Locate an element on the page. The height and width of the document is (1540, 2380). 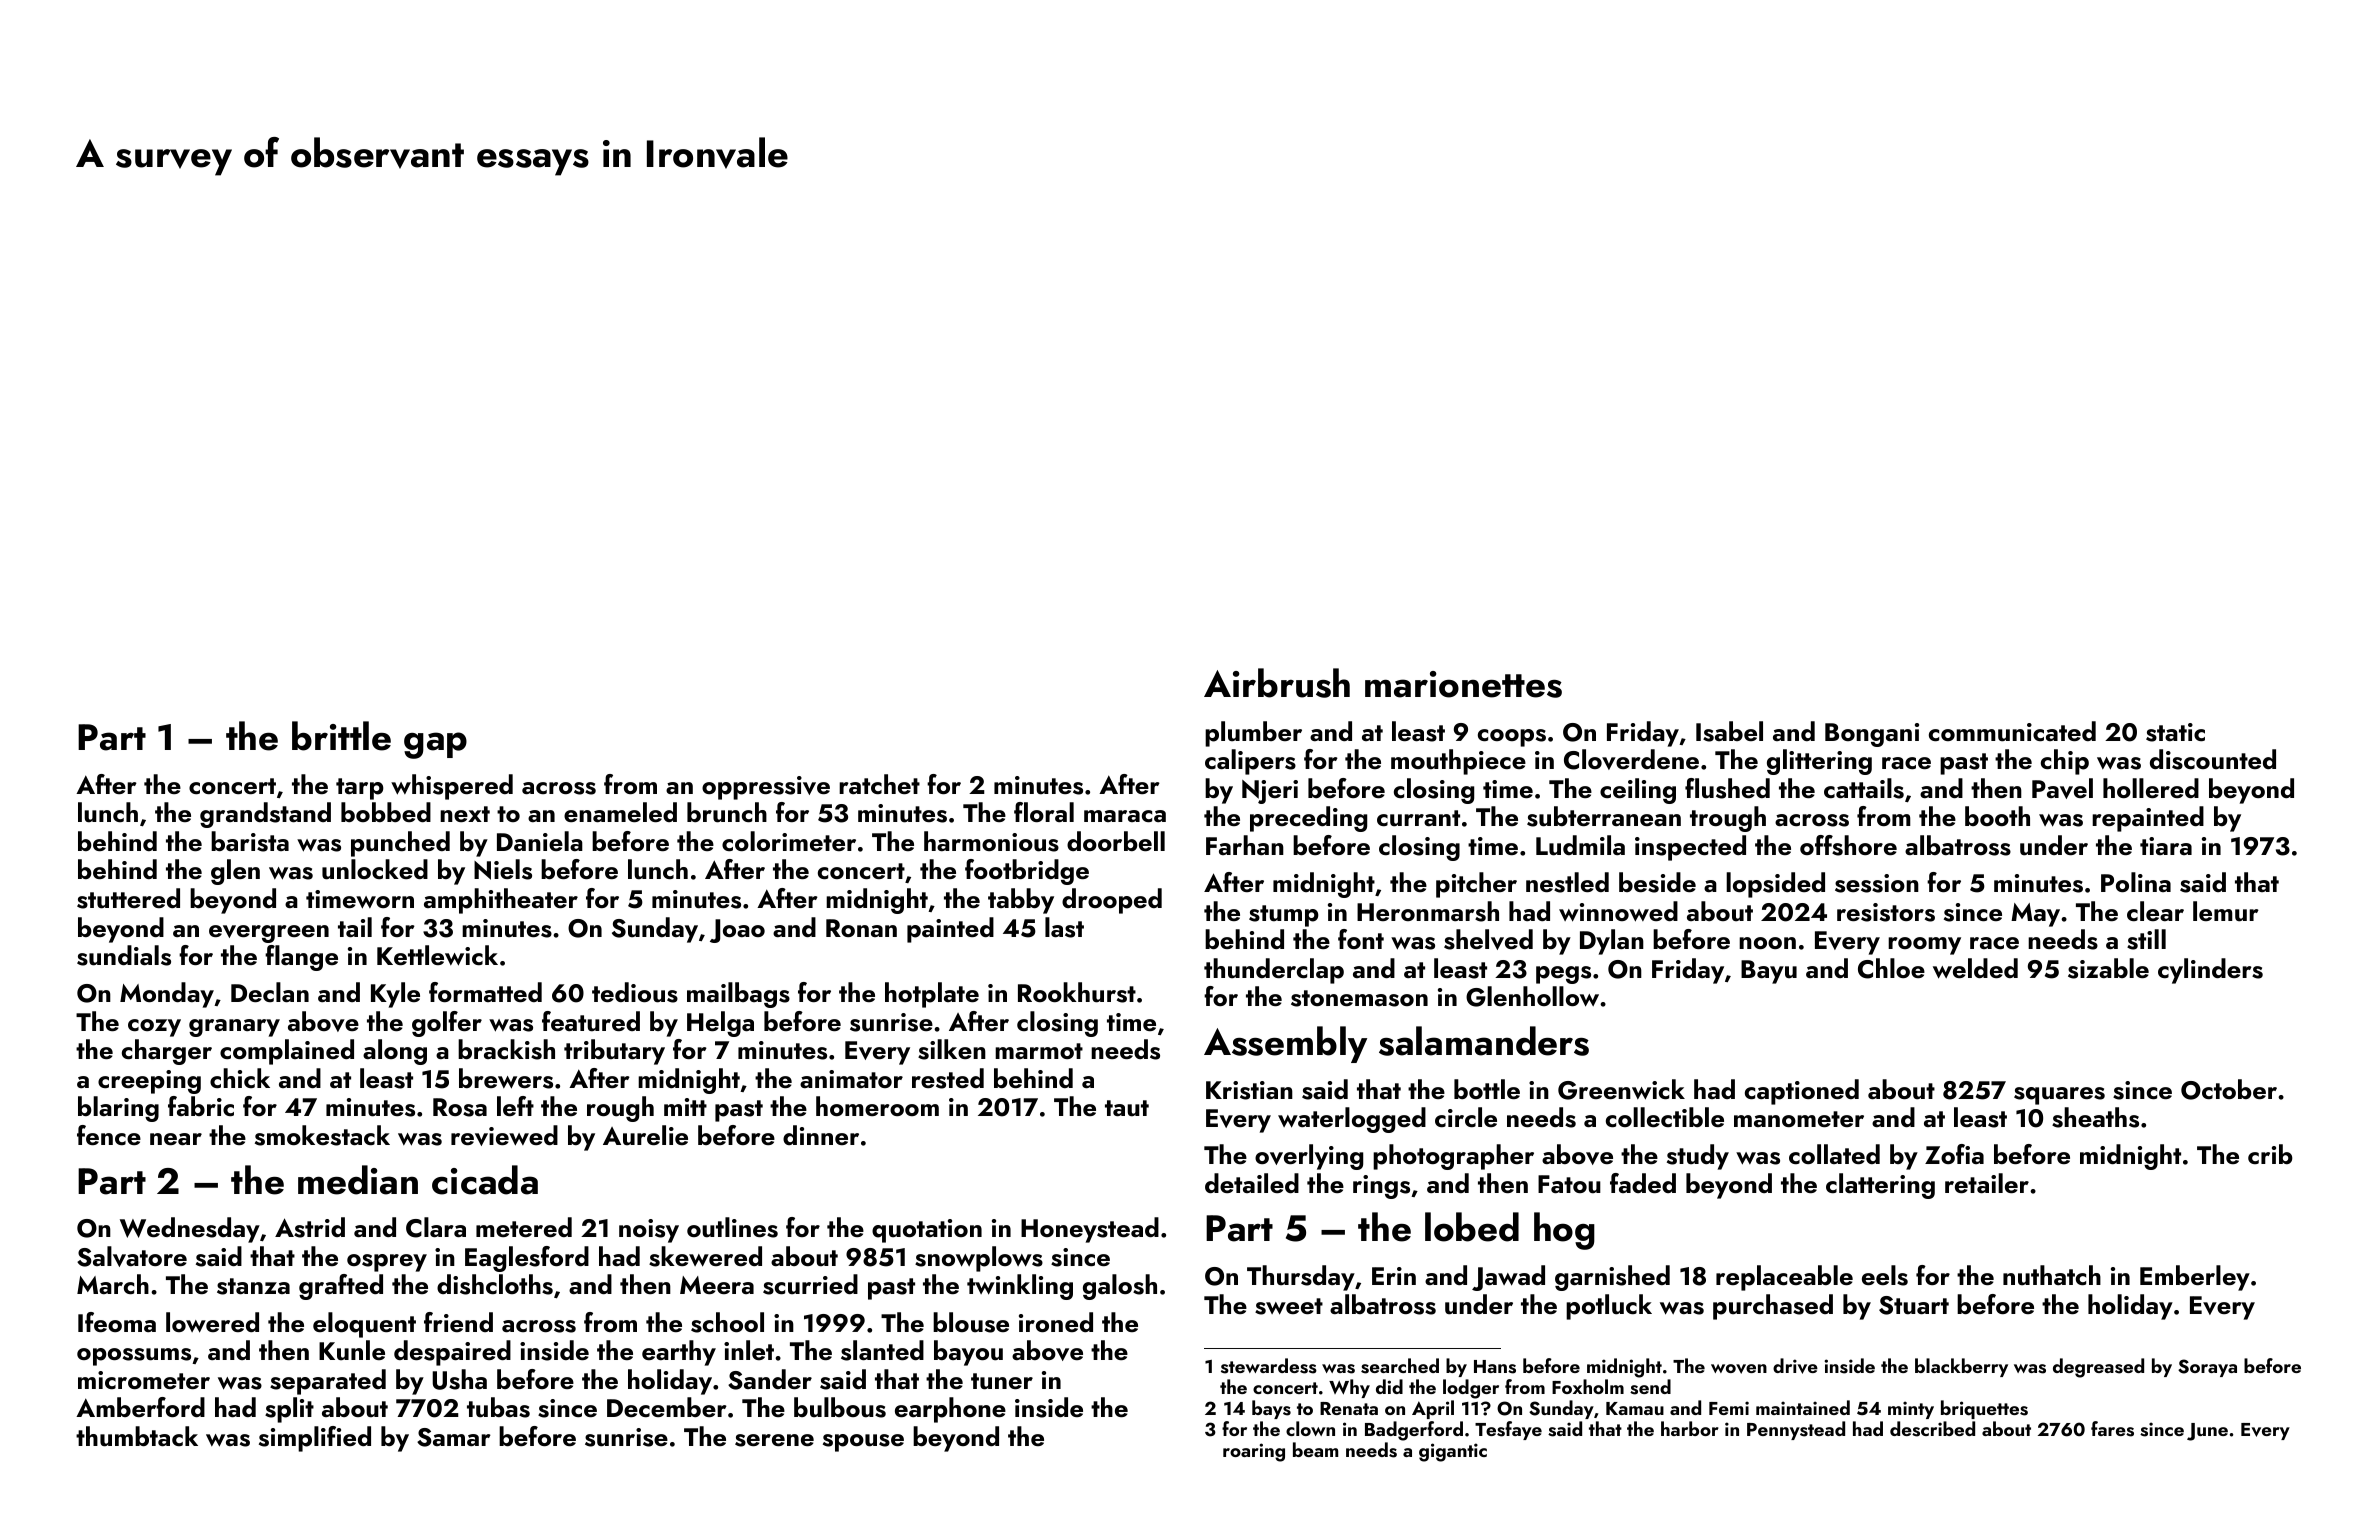
salamanders is located at coordinates (1484, 1041).
